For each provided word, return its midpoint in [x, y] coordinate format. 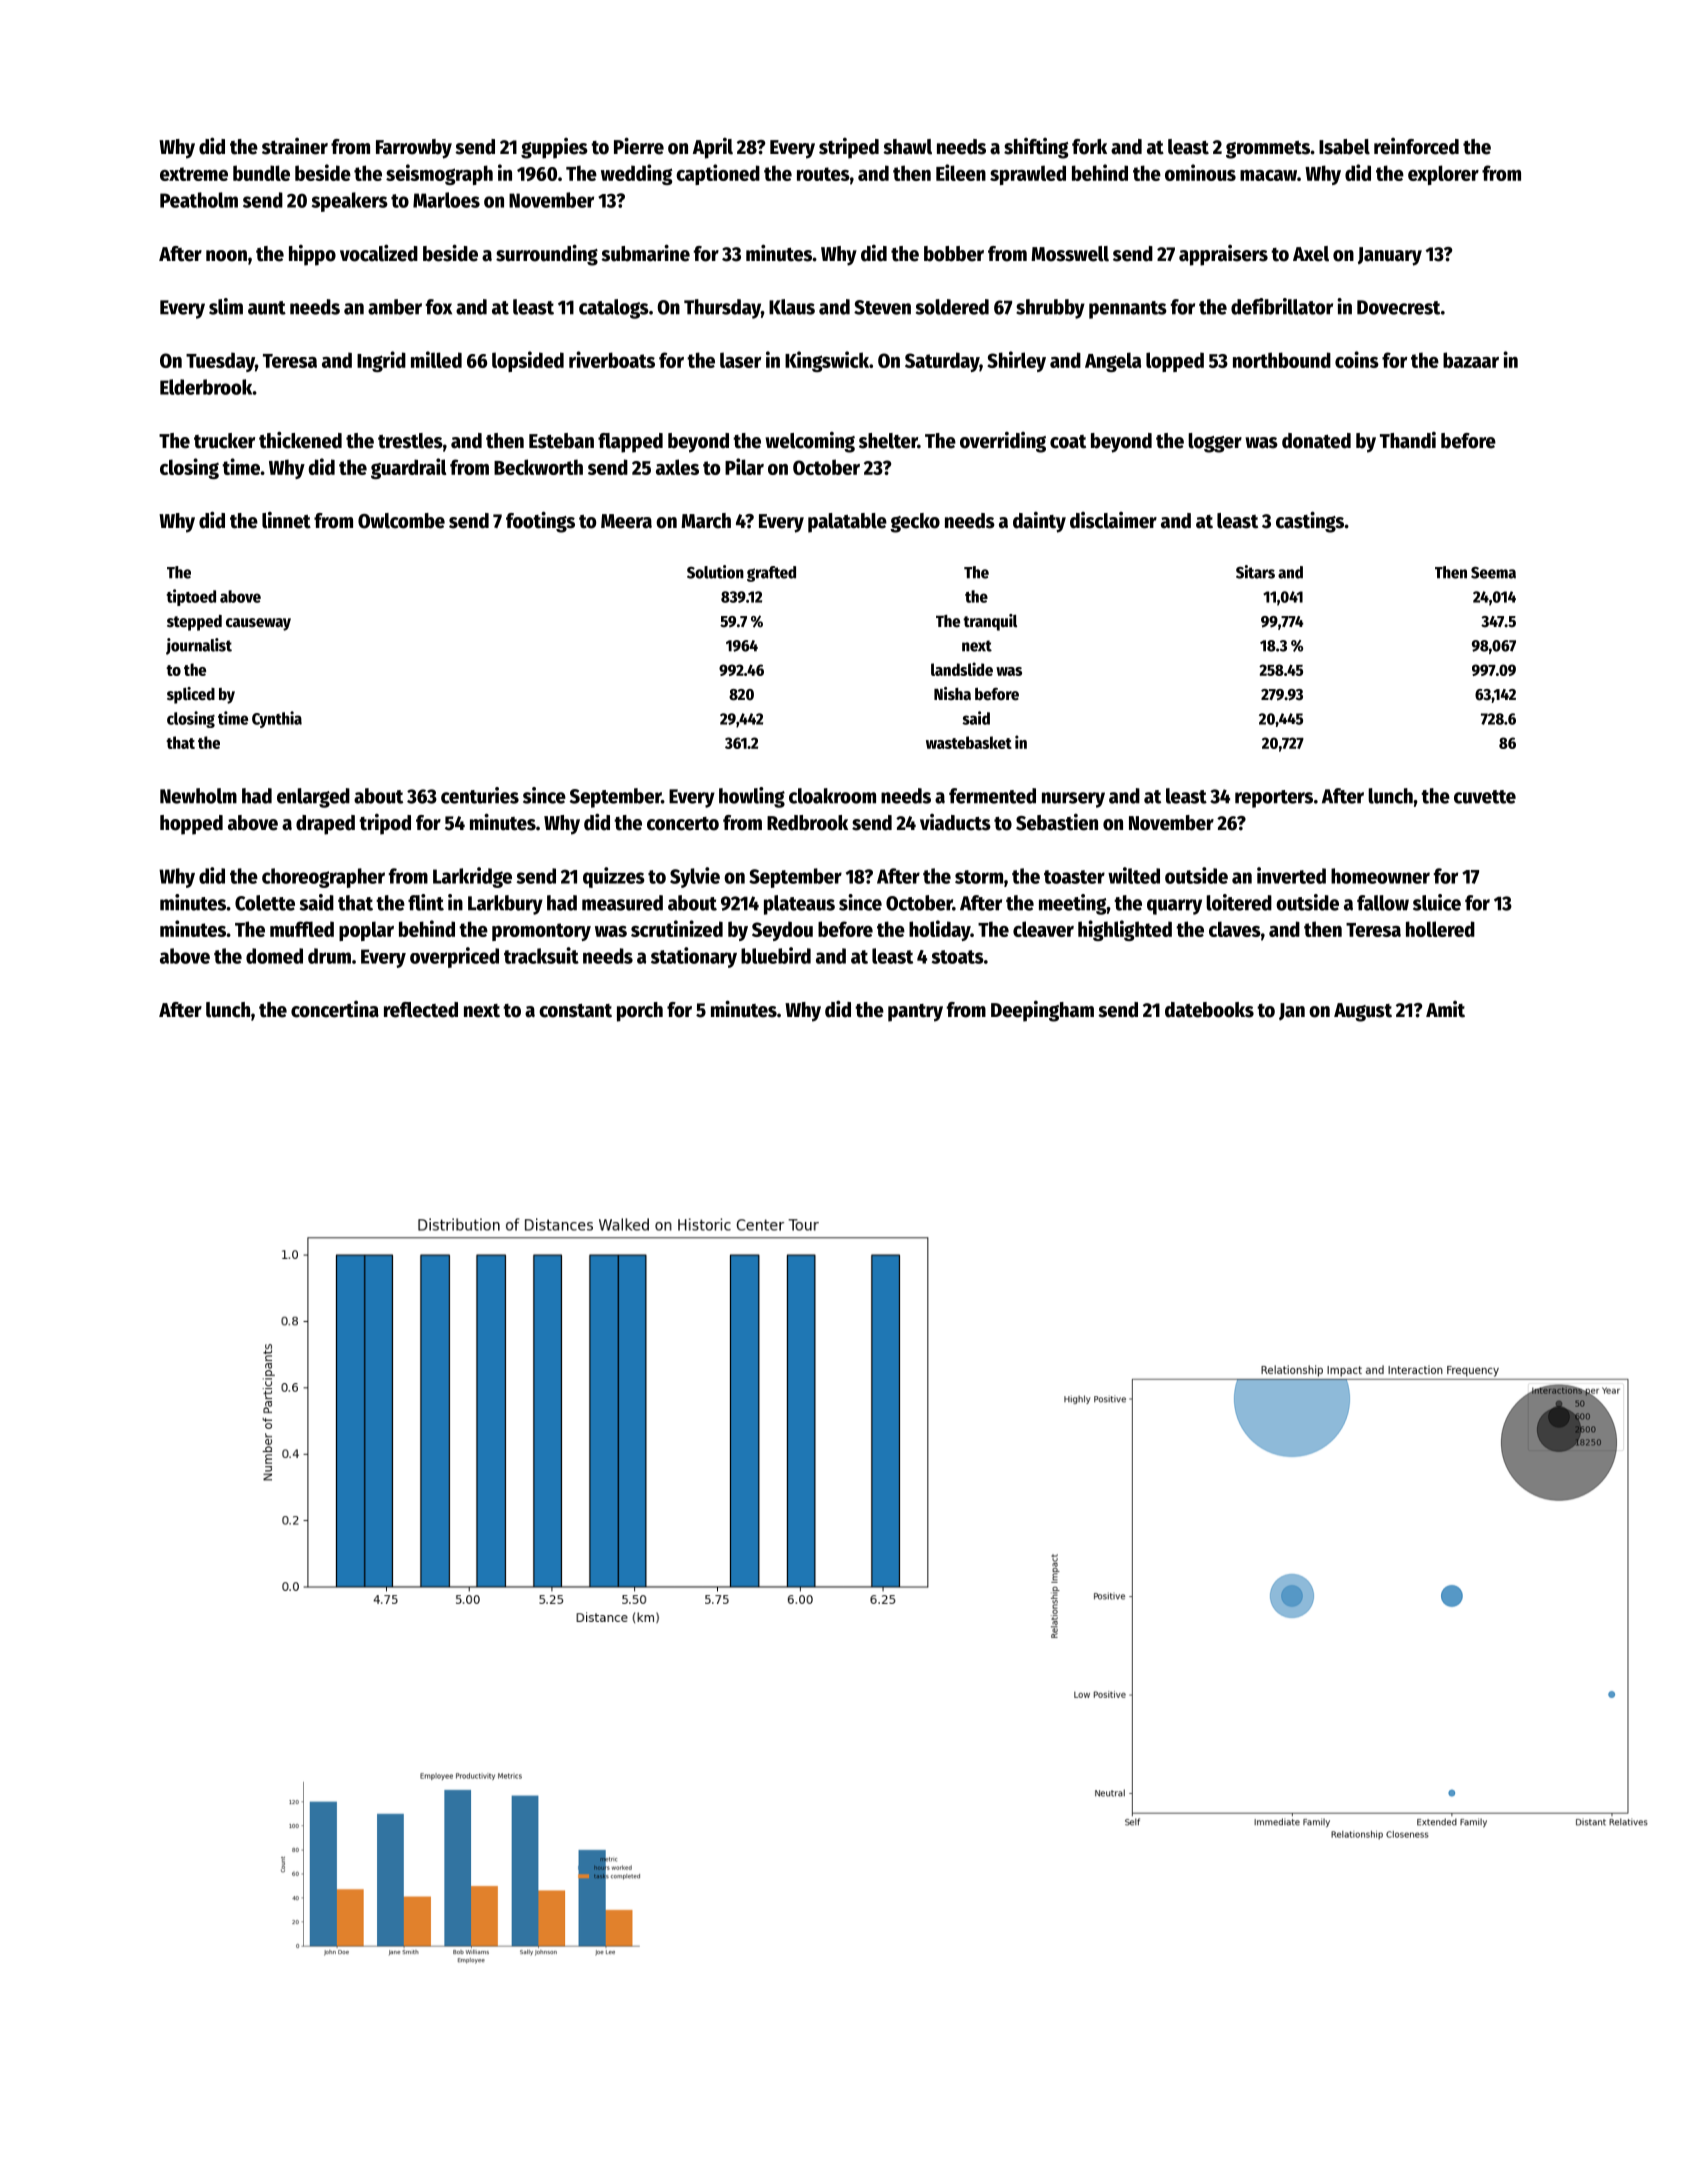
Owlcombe [401, 521]
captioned [718, 174]
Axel [1311, 254]
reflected [421, 1010]
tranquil [990, 622]
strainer [295, 146]
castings [1310, 522]
